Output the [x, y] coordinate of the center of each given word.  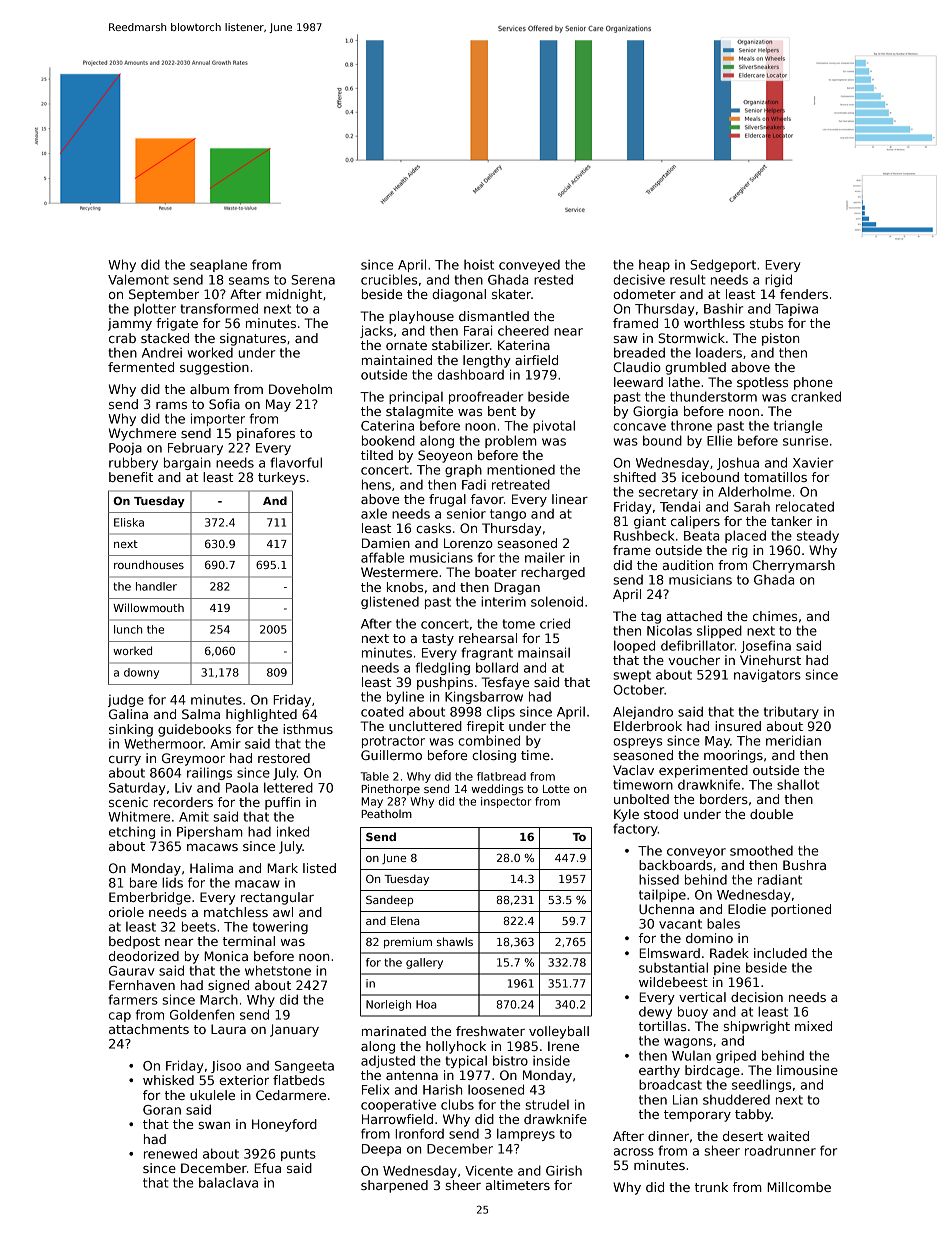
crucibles [389, 279]
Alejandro [643, 712]
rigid [778, 280]
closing [494, 756]
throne [691, 425]
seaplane [218, 266]
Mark [282, 868]
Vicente [489, 1170]
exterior [244, 1080]
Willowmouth [148, 607]
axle [374, 513]
